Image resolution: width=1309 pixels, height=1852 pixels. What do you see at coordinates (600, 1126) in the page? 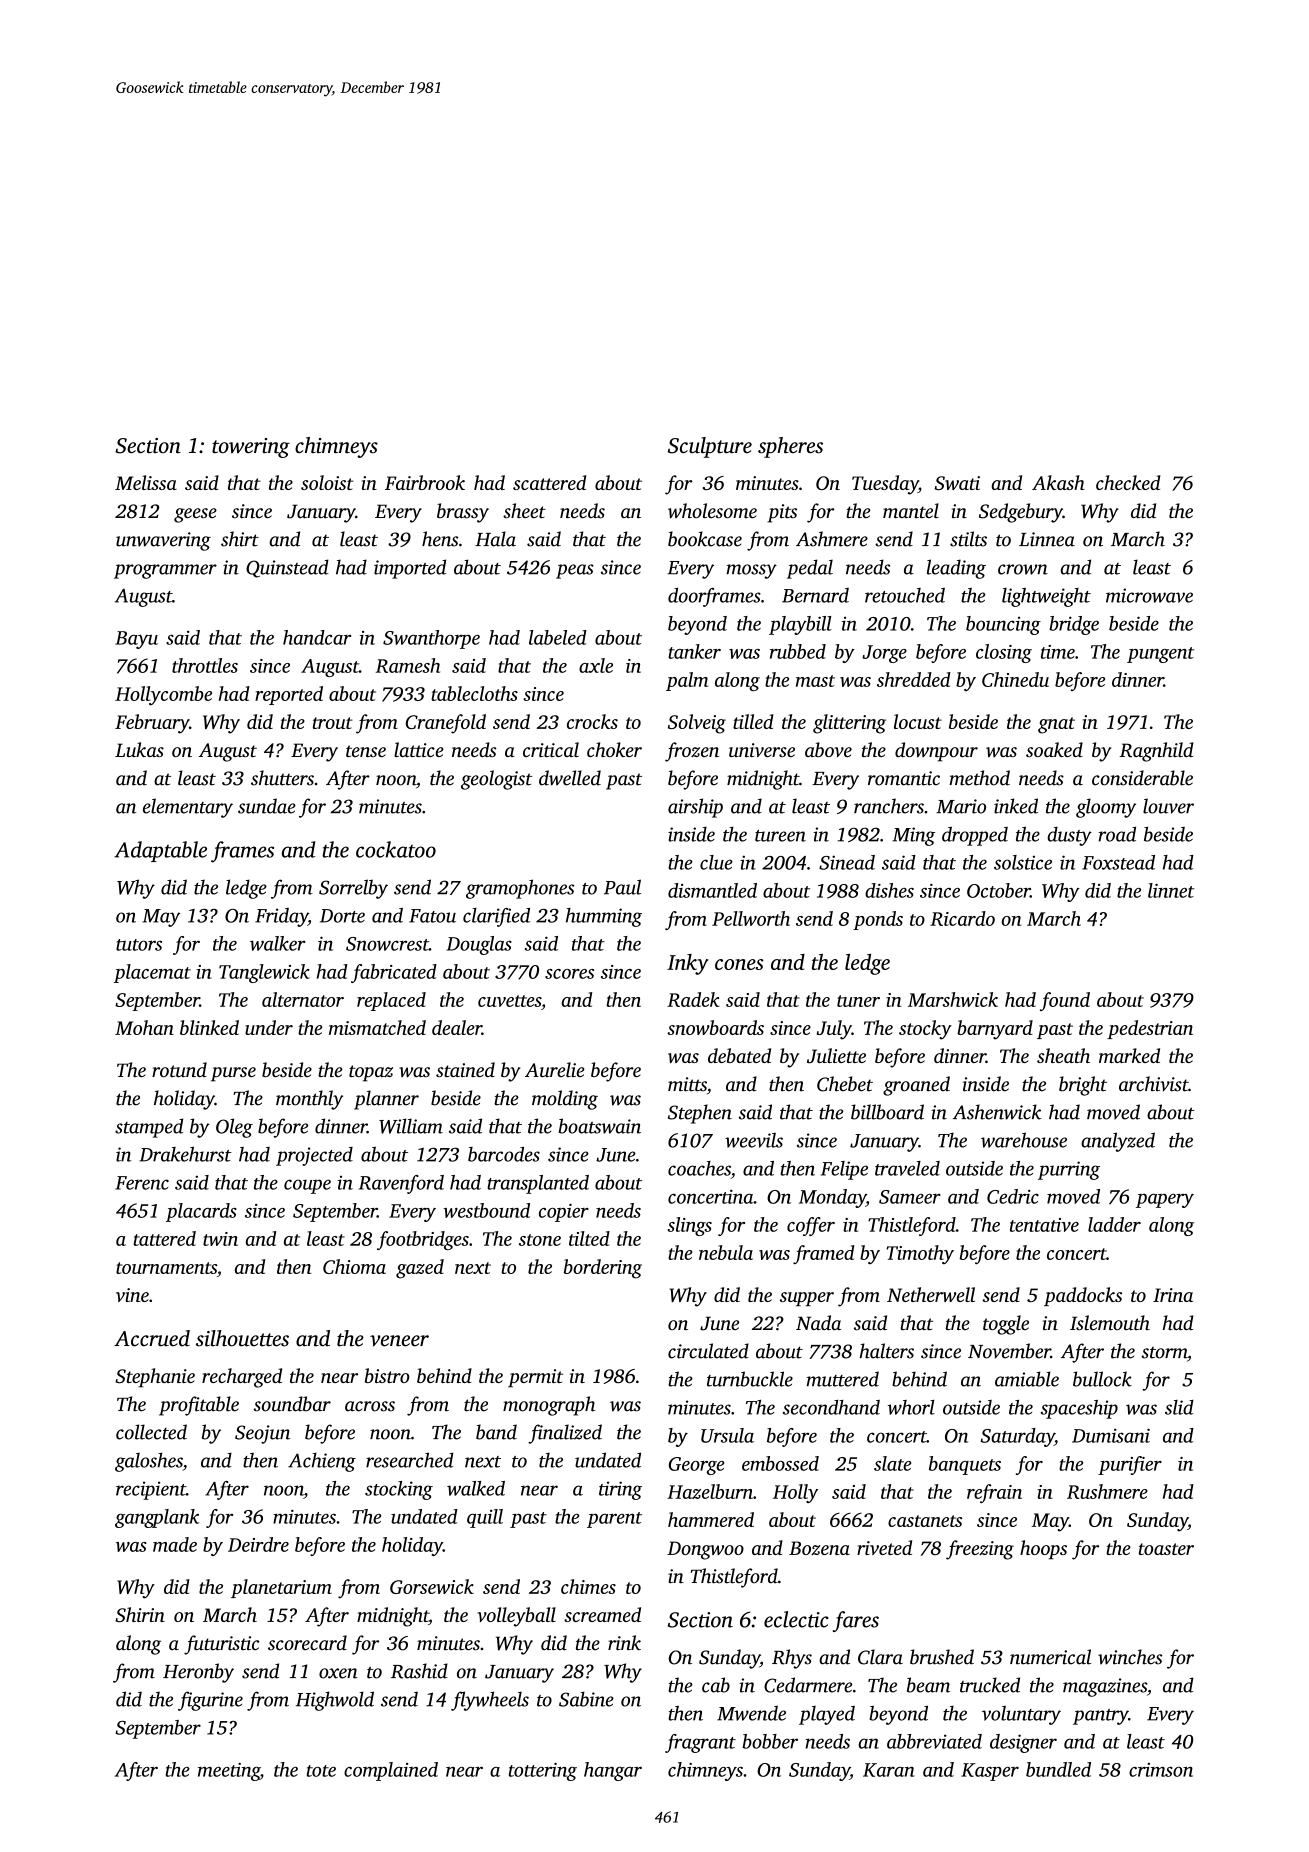
I see `boatswain` at bounding box center [600, 1126].
